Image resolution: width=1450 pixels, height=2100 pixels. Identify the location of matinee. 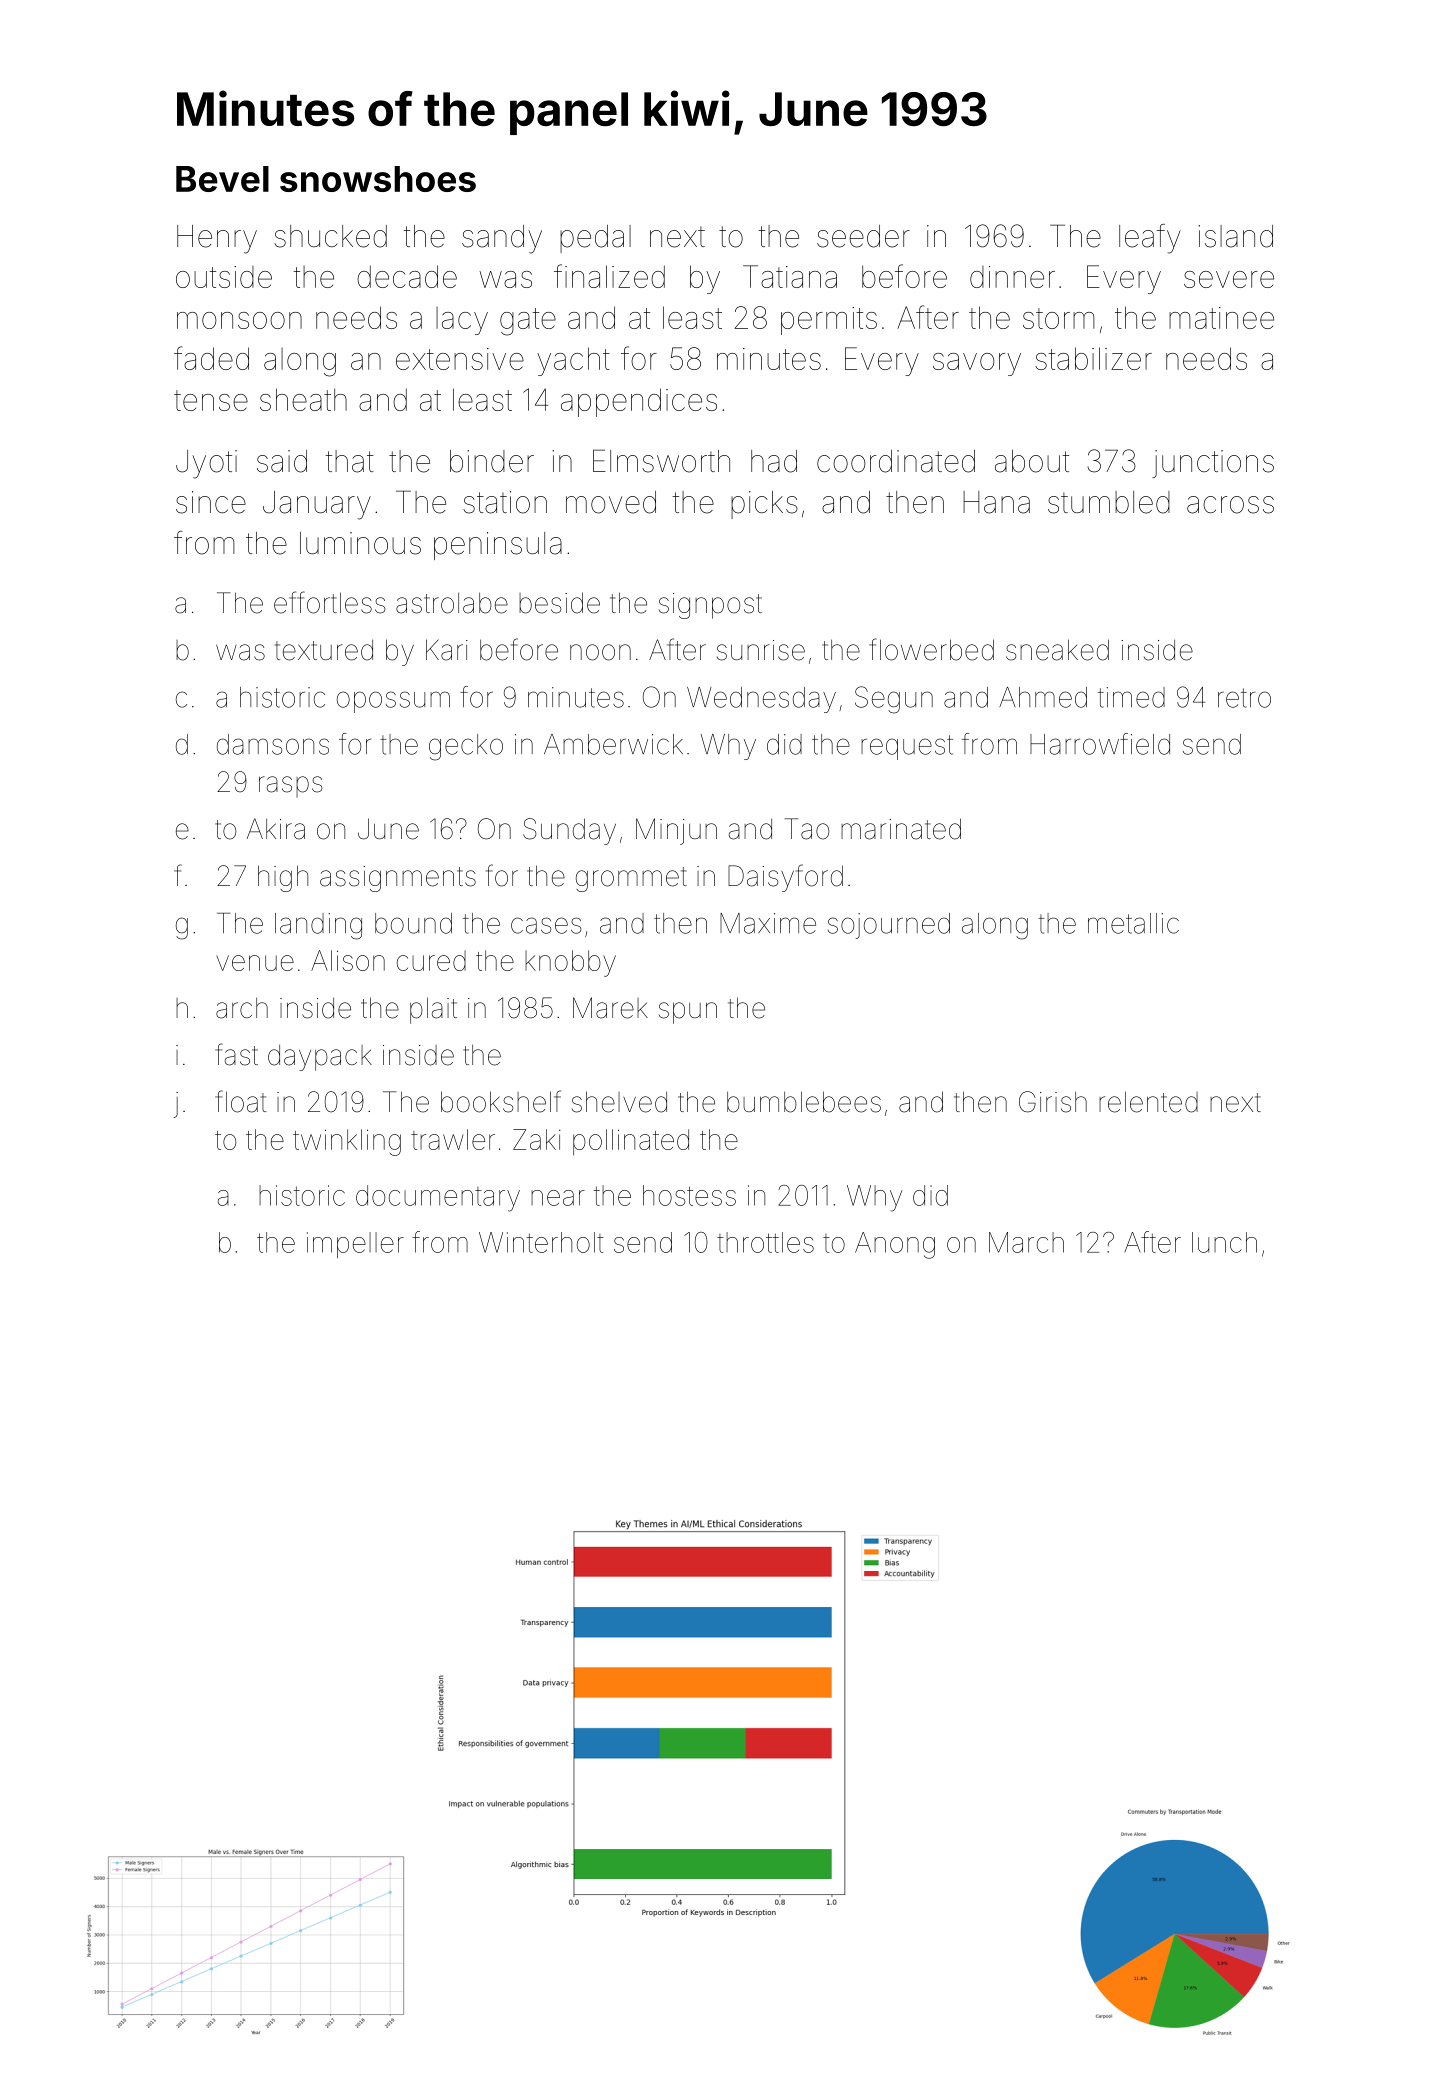
(1221, 318).
